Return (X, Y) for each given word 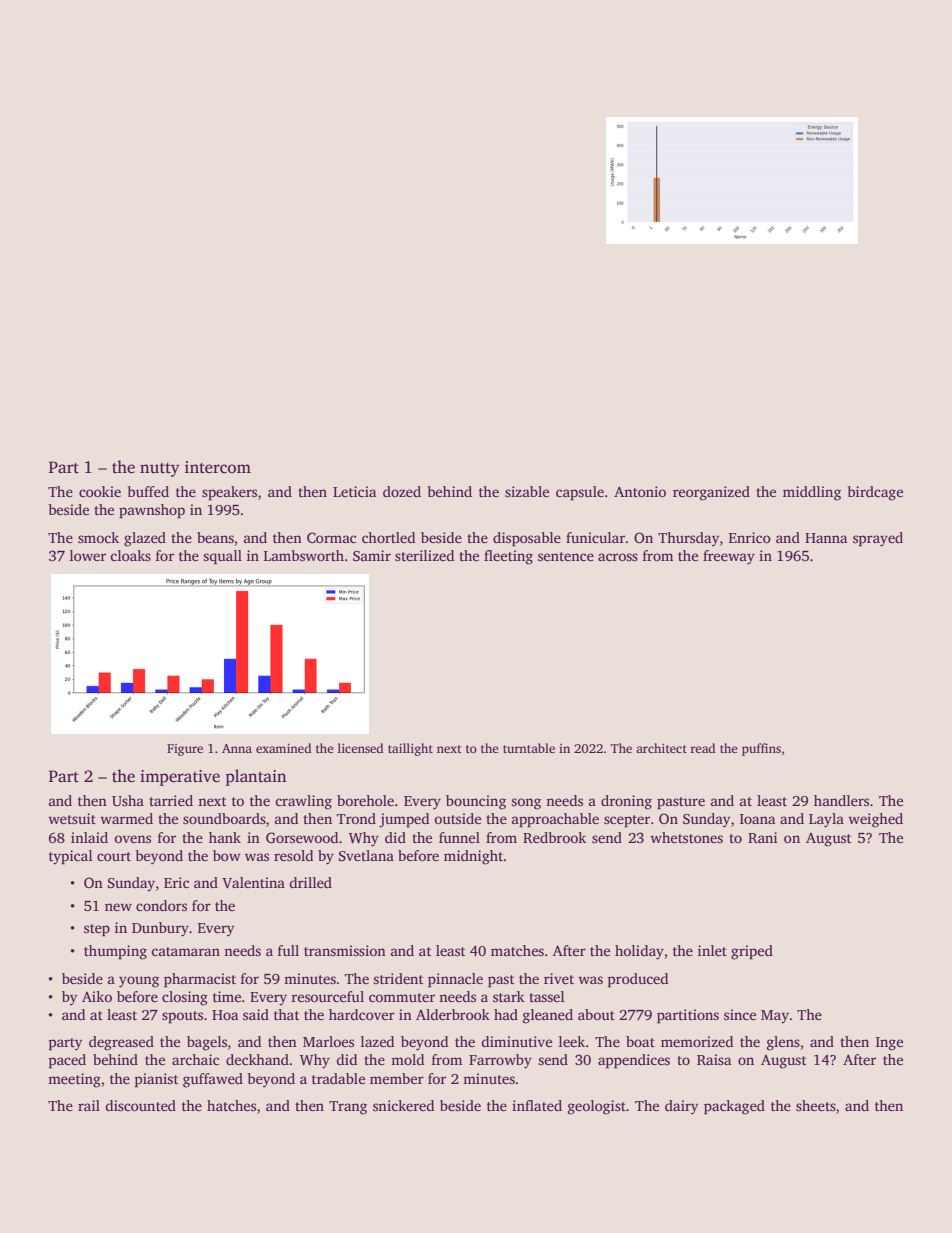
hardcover (362, 1014)
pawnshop (152, 511)
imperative (180, 778)
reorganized (711, 493)
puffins (761, 749)
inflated (537, 1105)
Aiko (97, 996)
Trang (348, 1108)
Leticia (354, 491)
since (740, 1014)
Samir (372, 555)
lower (88, 555)
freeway (729, 557)
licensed (360, 748)
